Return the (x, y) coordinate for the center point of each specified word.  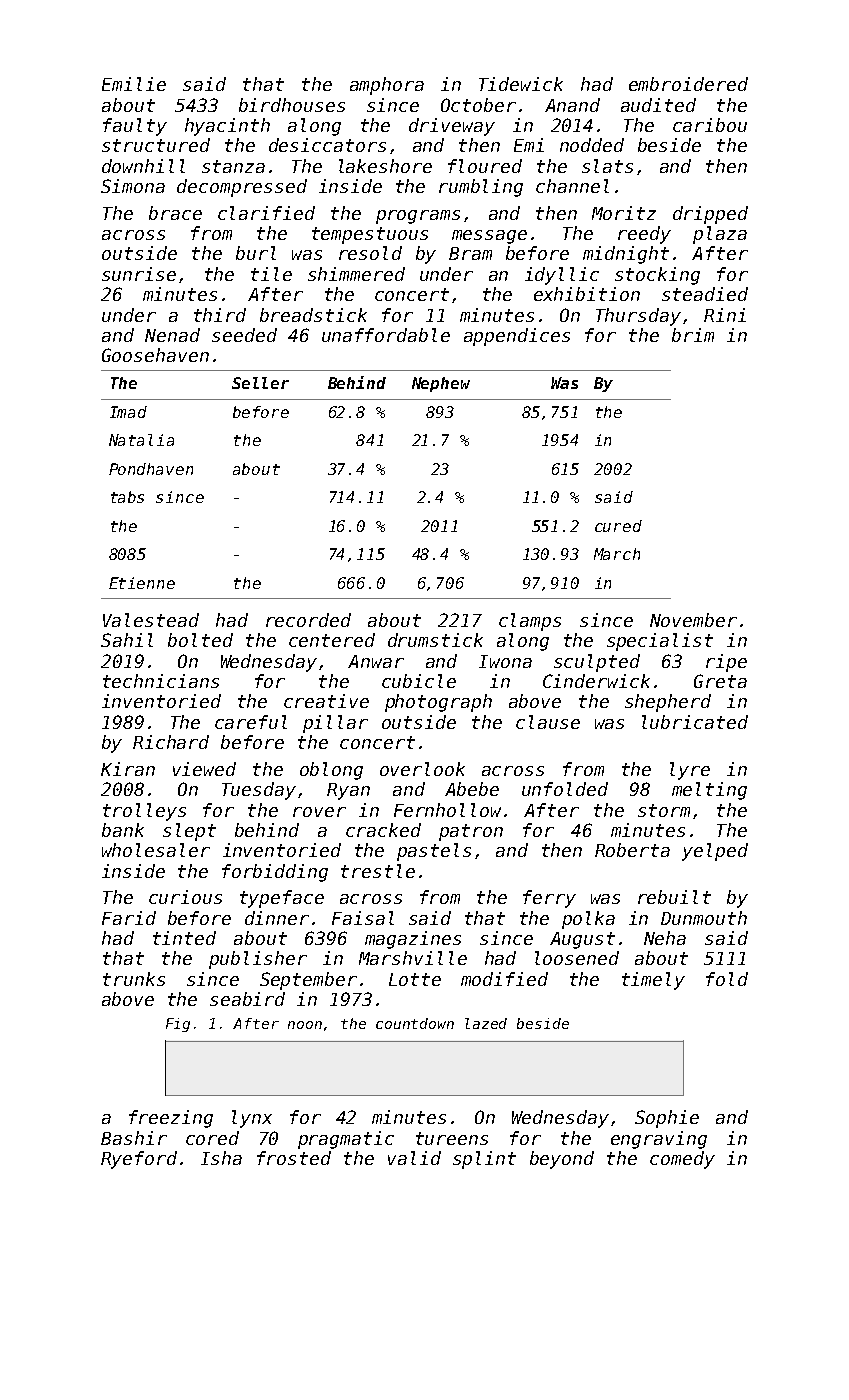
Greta (720, 681)
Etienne (142, 583)
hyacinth (227, 127)
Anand (572, 105)
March (617, 554)
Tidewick (521, 84)
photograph (438, 703)
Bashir (134, 1138)
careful (251, 722)
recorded (308, 620)
